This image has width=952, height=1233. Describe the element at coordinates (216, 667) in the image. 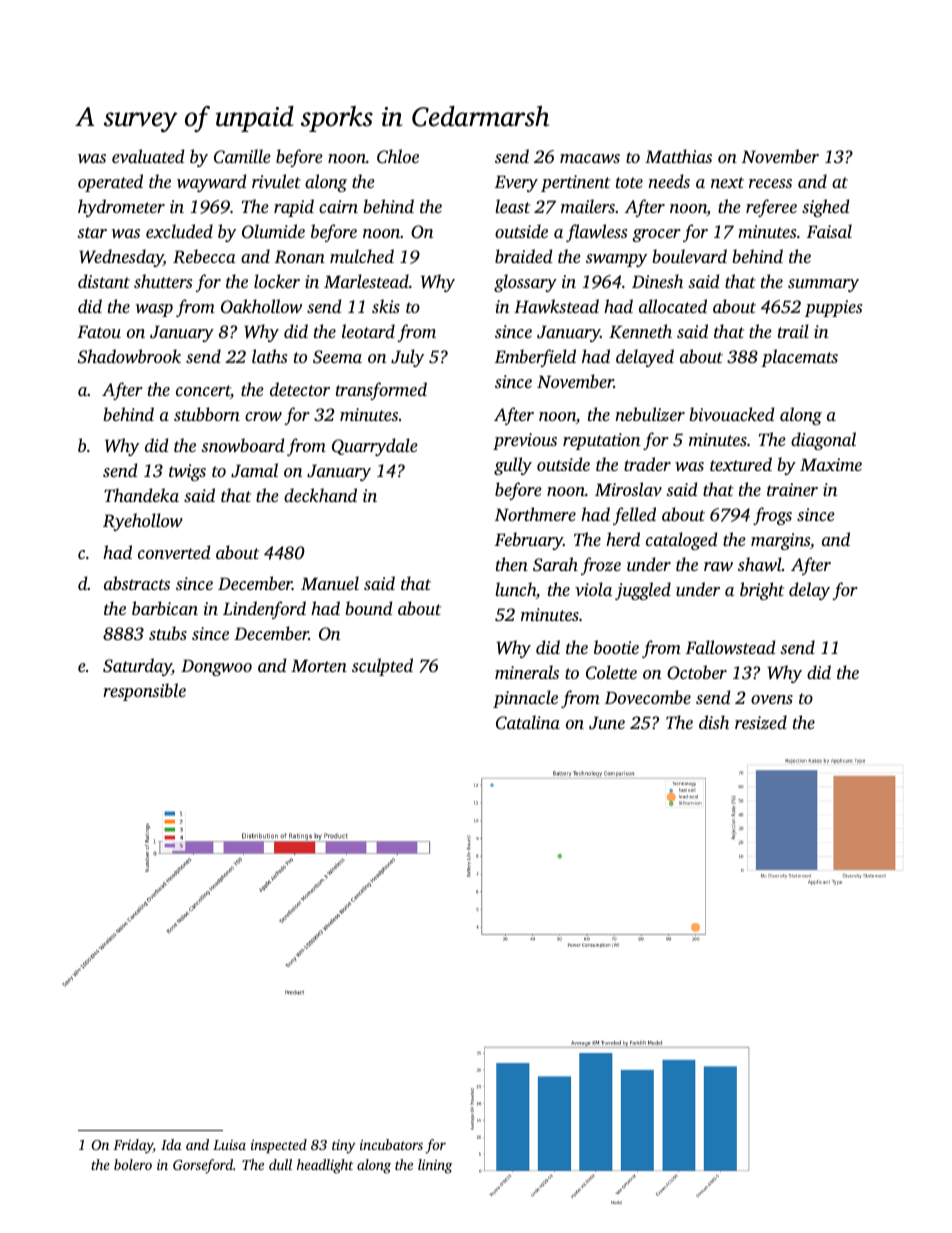

I see `Dongwoo` at that location.
